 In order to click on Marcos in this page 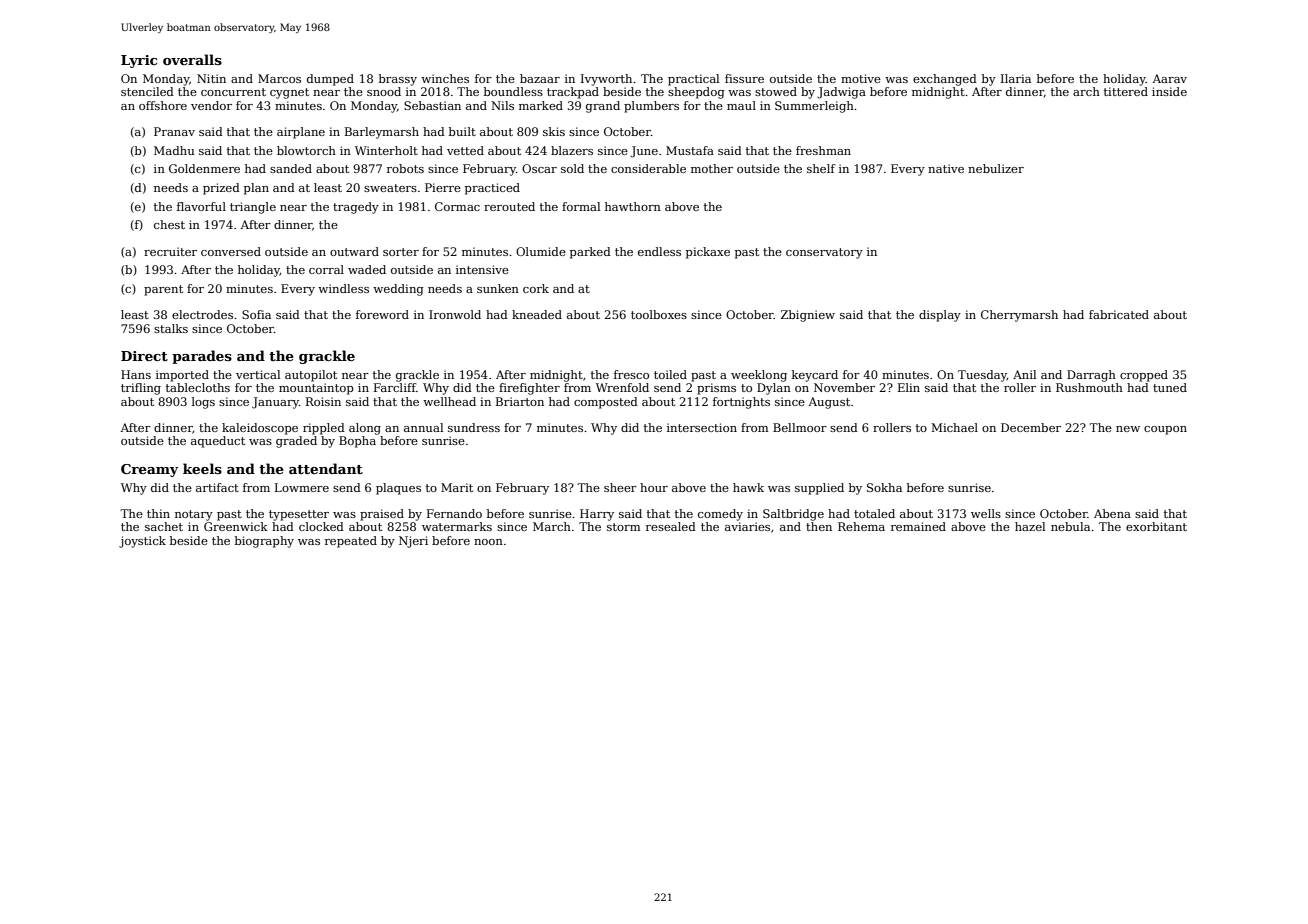, I will do `click(279, 78)`.
